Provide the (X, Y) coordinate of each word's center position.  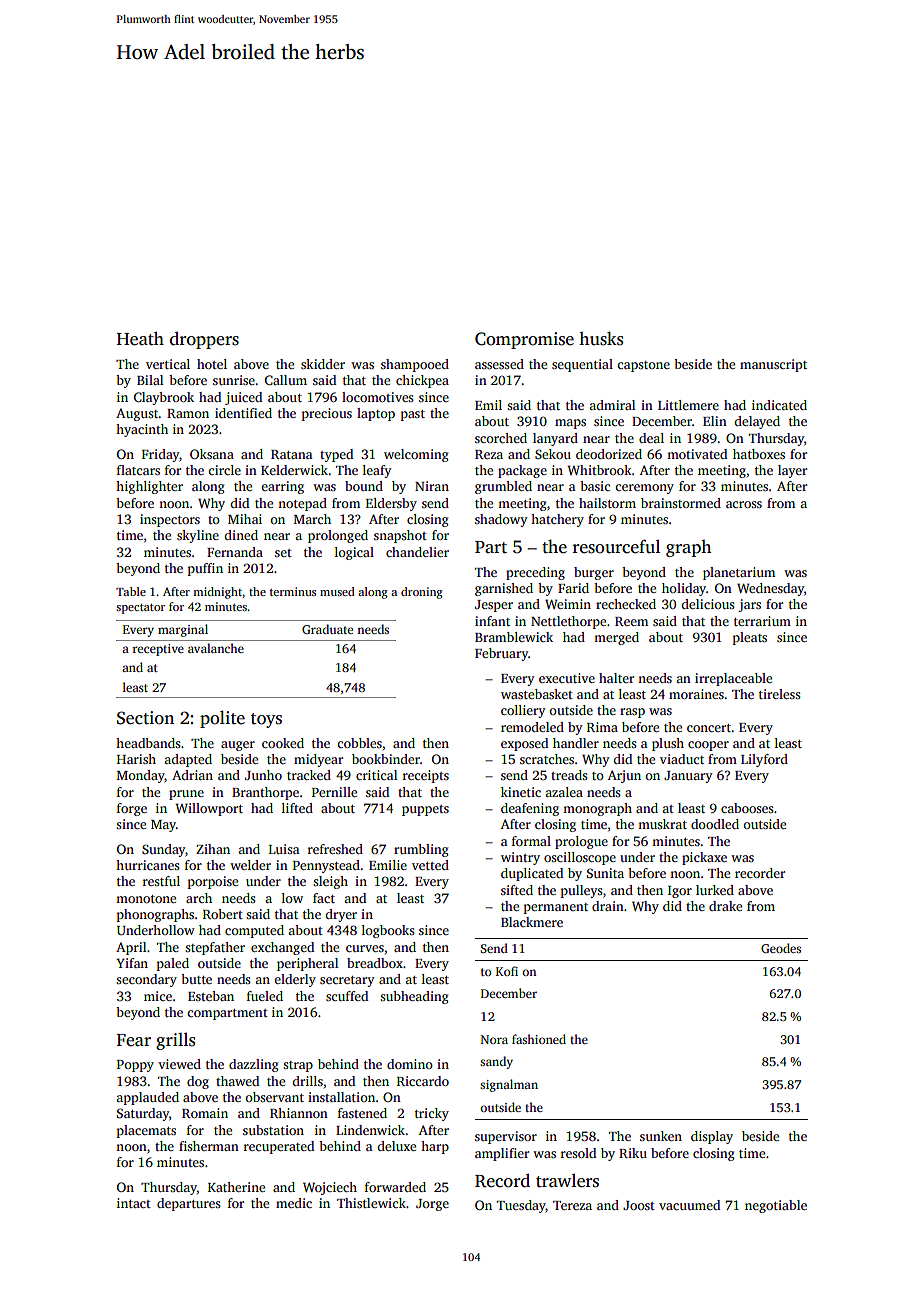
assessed (499, 364)
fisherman (209, 1146)
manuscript (773, 365)
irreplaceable (733, 679)
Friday (160, 455)
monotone (146, 899)
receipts (426, 776)
